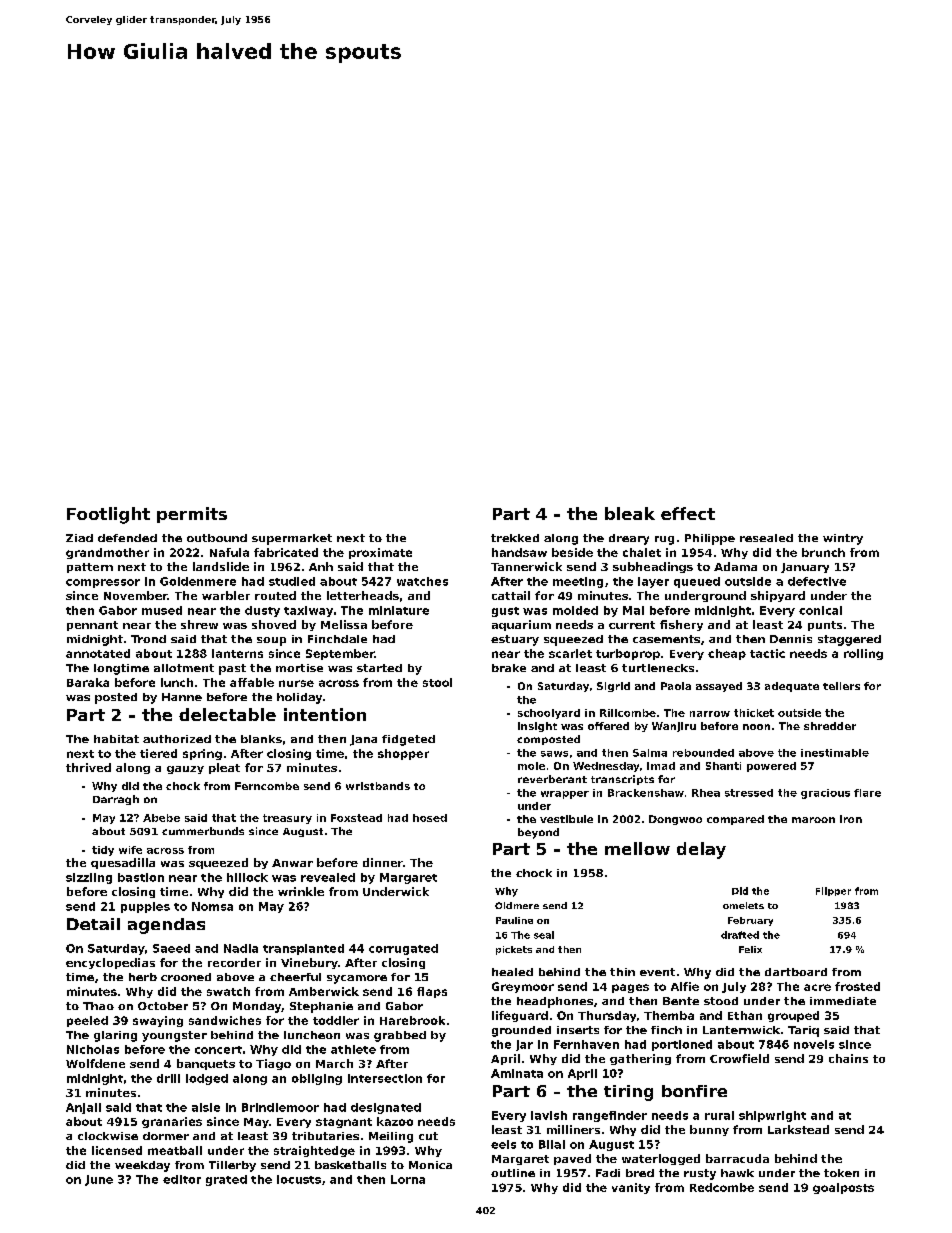 Image resolution: width=952 pixels, height=1233 pixels. Describe the element at coordinates (385, 1078) in the screenshot. I see `intersection` at that location.
